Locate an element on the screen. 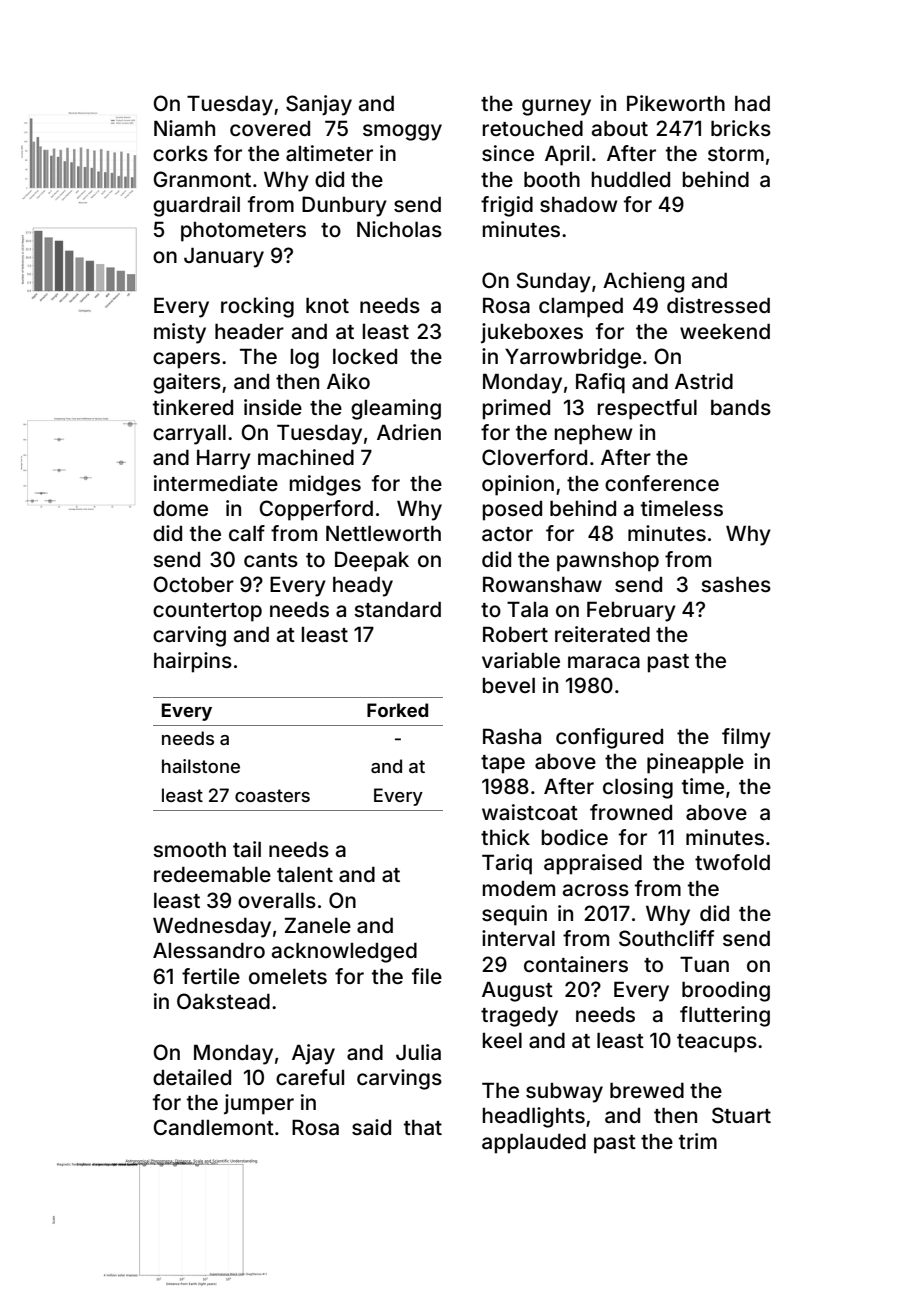 The width and height of the screenshot is (924, 1311). Oakstead is located at coordinates (223, 1001).
